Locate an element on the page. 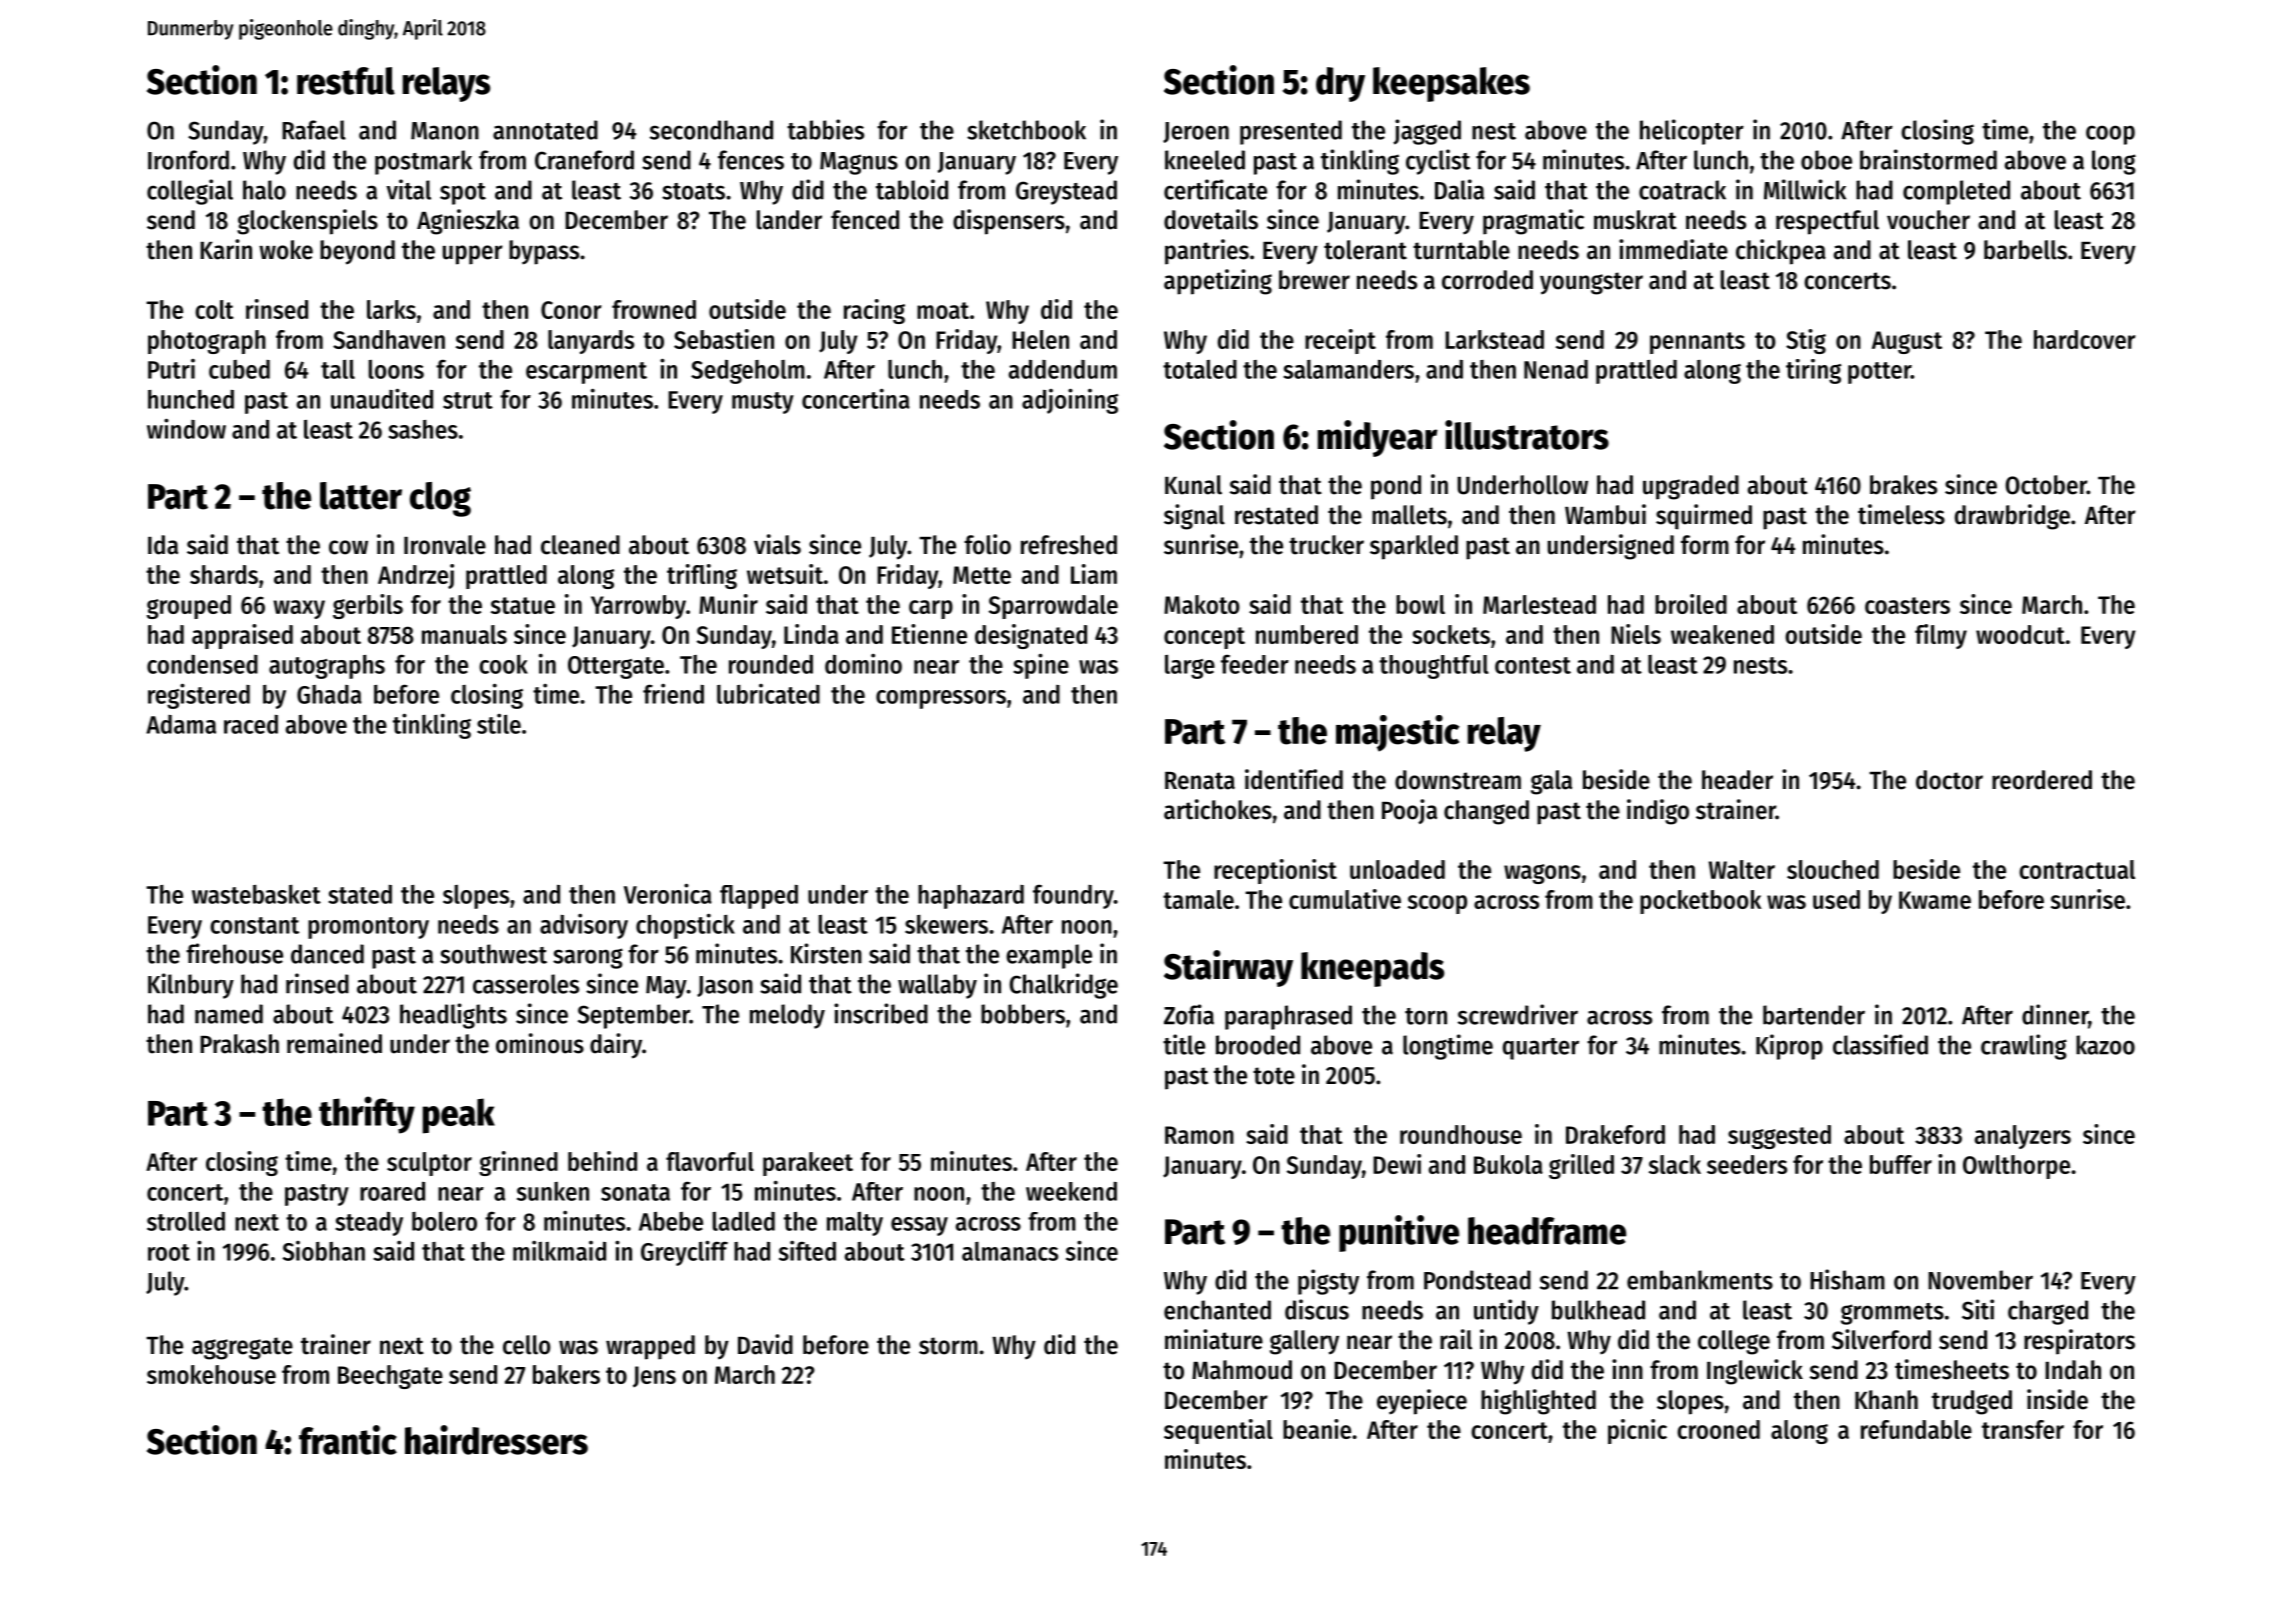  frantic is located at coordinates (348, 1440).
